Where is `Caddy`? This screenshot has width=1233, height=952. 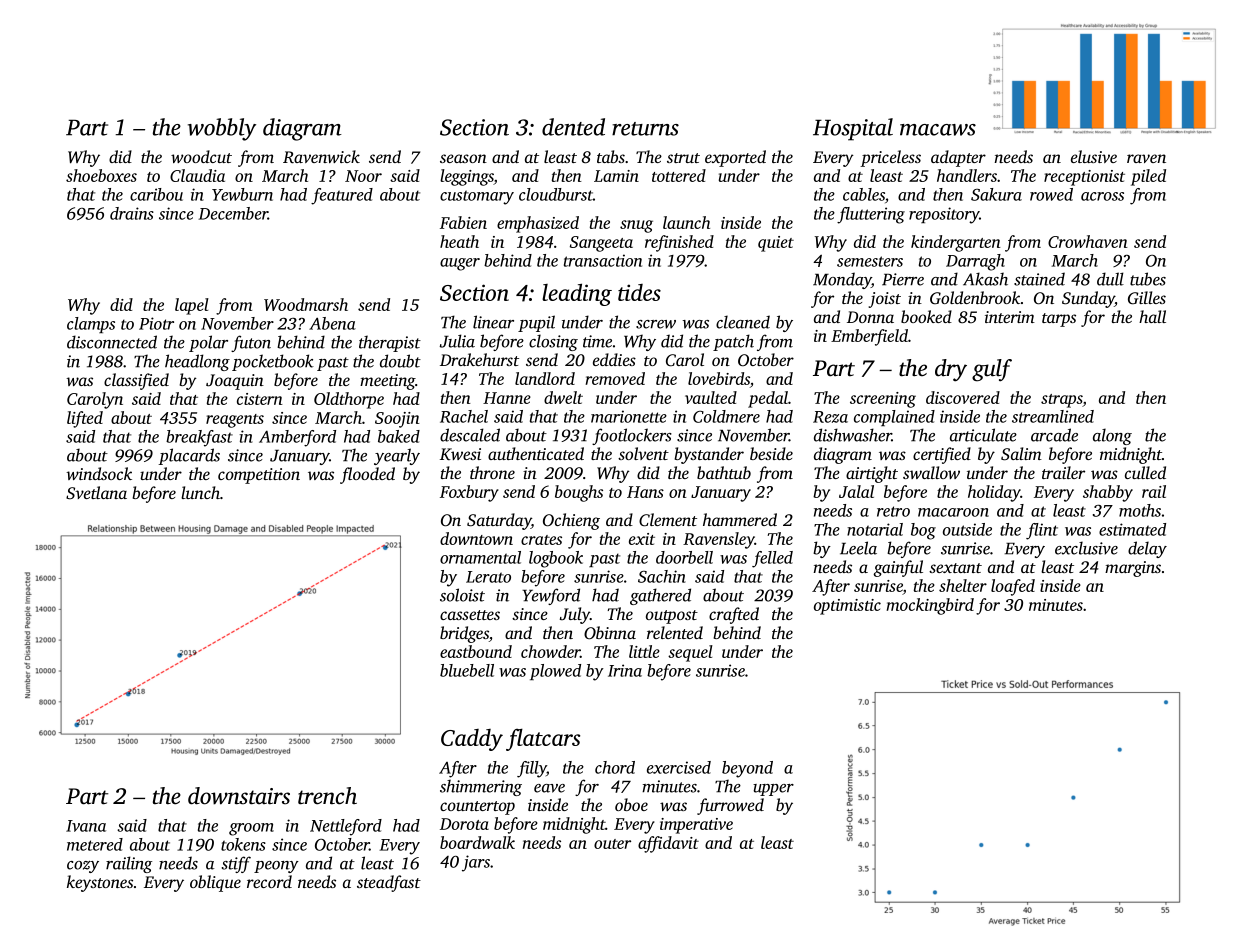 Caddy is located at coordinates (472, 740).
